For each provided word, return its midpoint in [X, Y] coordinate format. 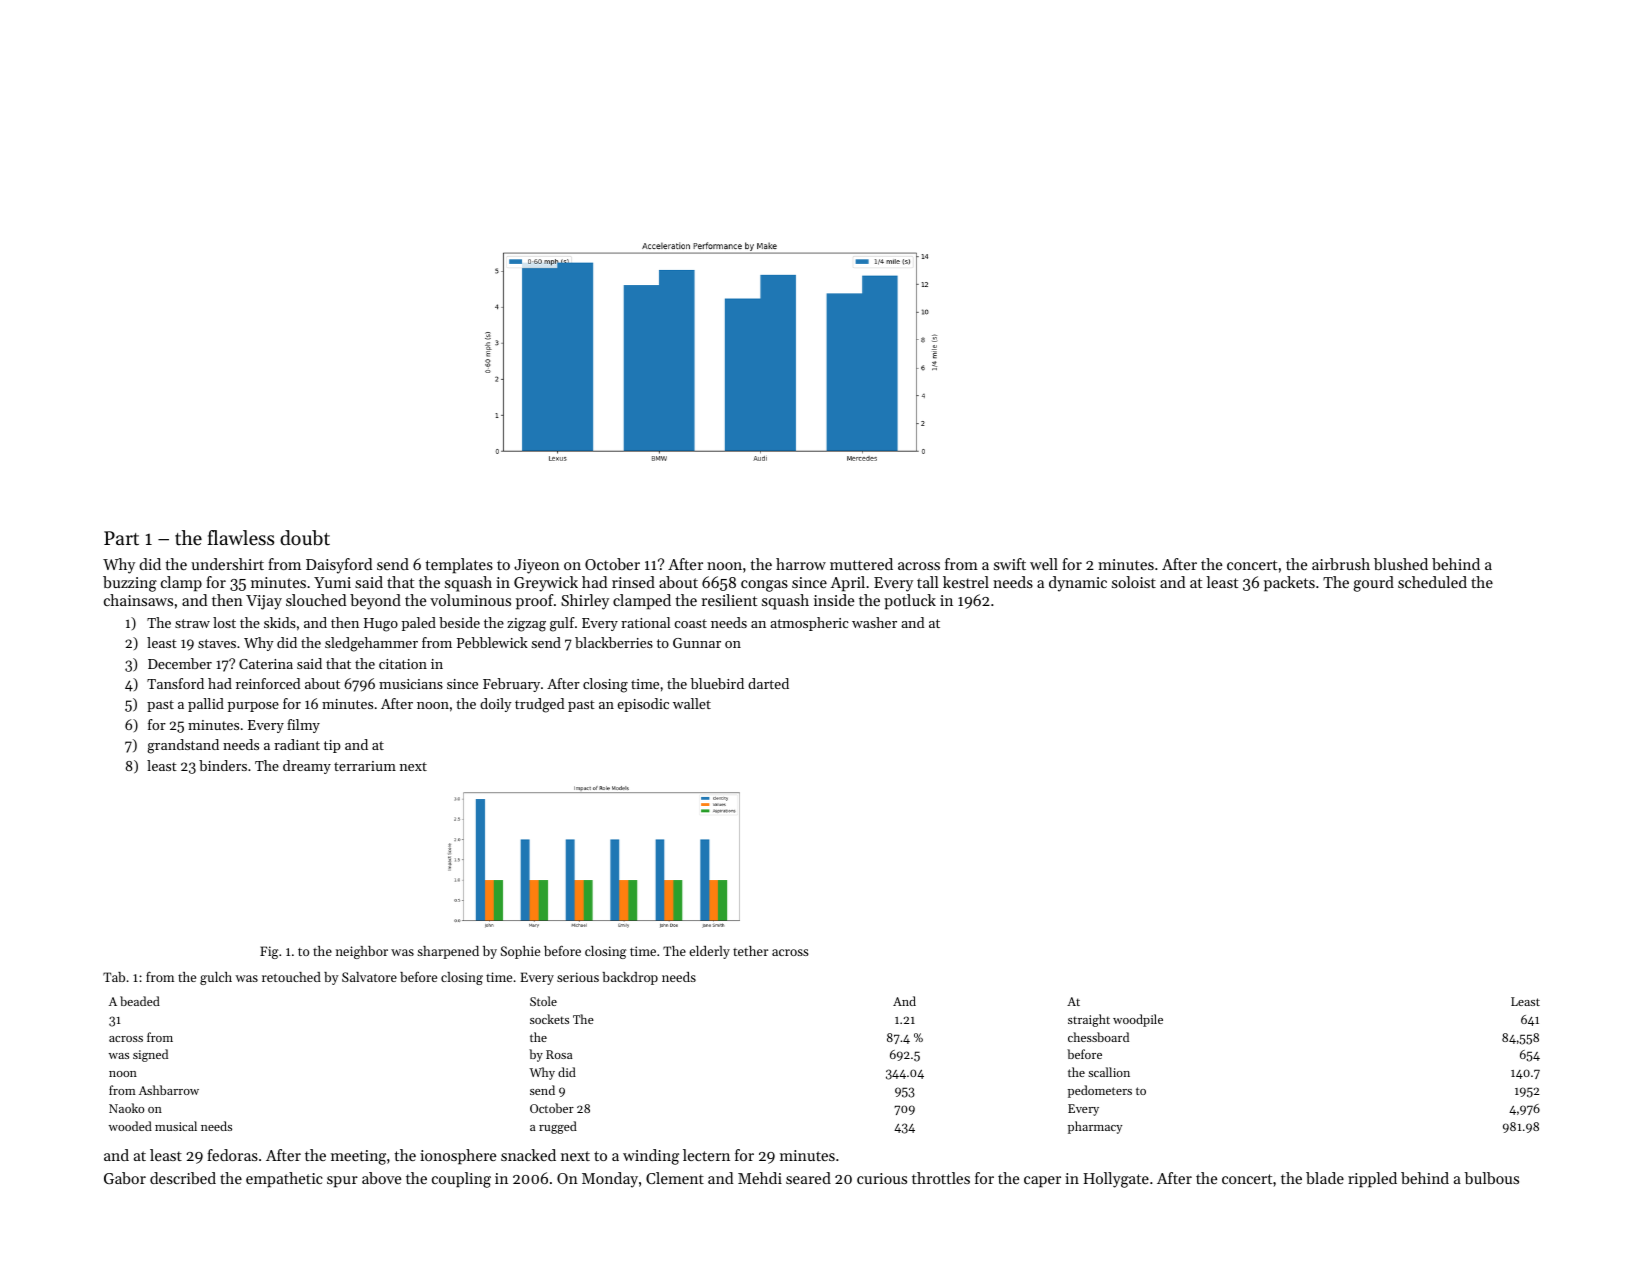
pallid [206, 705]
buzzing [130, 584]
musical [176, 1126]
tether [750, 951]
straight [1089, 1020]
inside [834, 600]
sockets [549, 1019]
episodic [643, 705]
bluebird [717, 683]
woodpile [1138, 1020]
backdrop [630, 978]
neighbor [362, 952]
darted [768, 683]
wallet [692, 703]
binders [223, 765]
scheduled [1432, 582]
